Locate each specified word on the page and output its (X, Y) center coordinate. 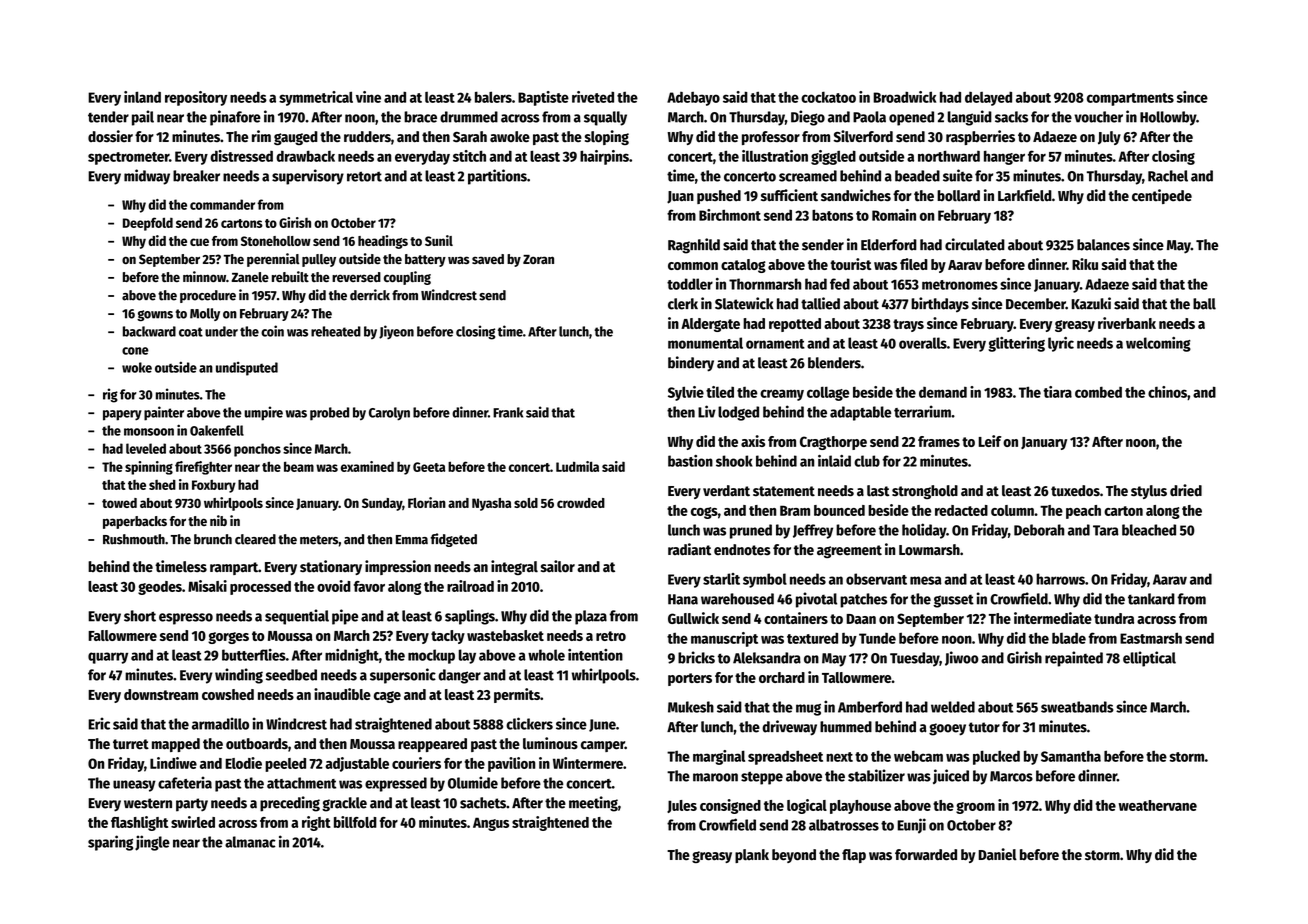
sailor (558, 566)
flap (854, 856)
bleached (1149, 530)
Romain (894, 215)
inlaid (834, 461)
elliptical (1149, 659)
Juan (680, 197)
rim (261, 136)
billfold (355, 822)
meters (319, 540)
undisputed (247, 369)
